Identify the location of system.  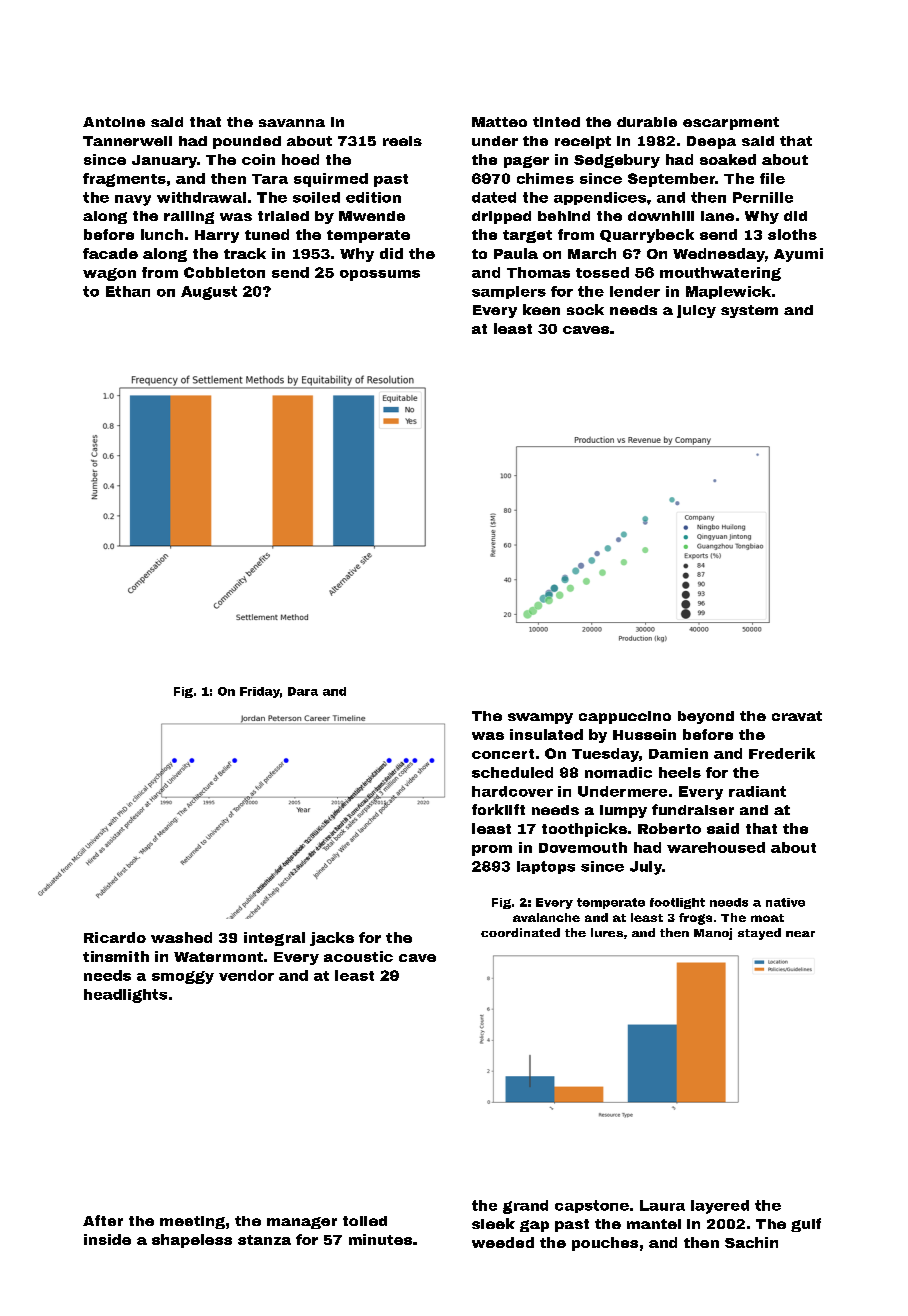
(749, 311).
